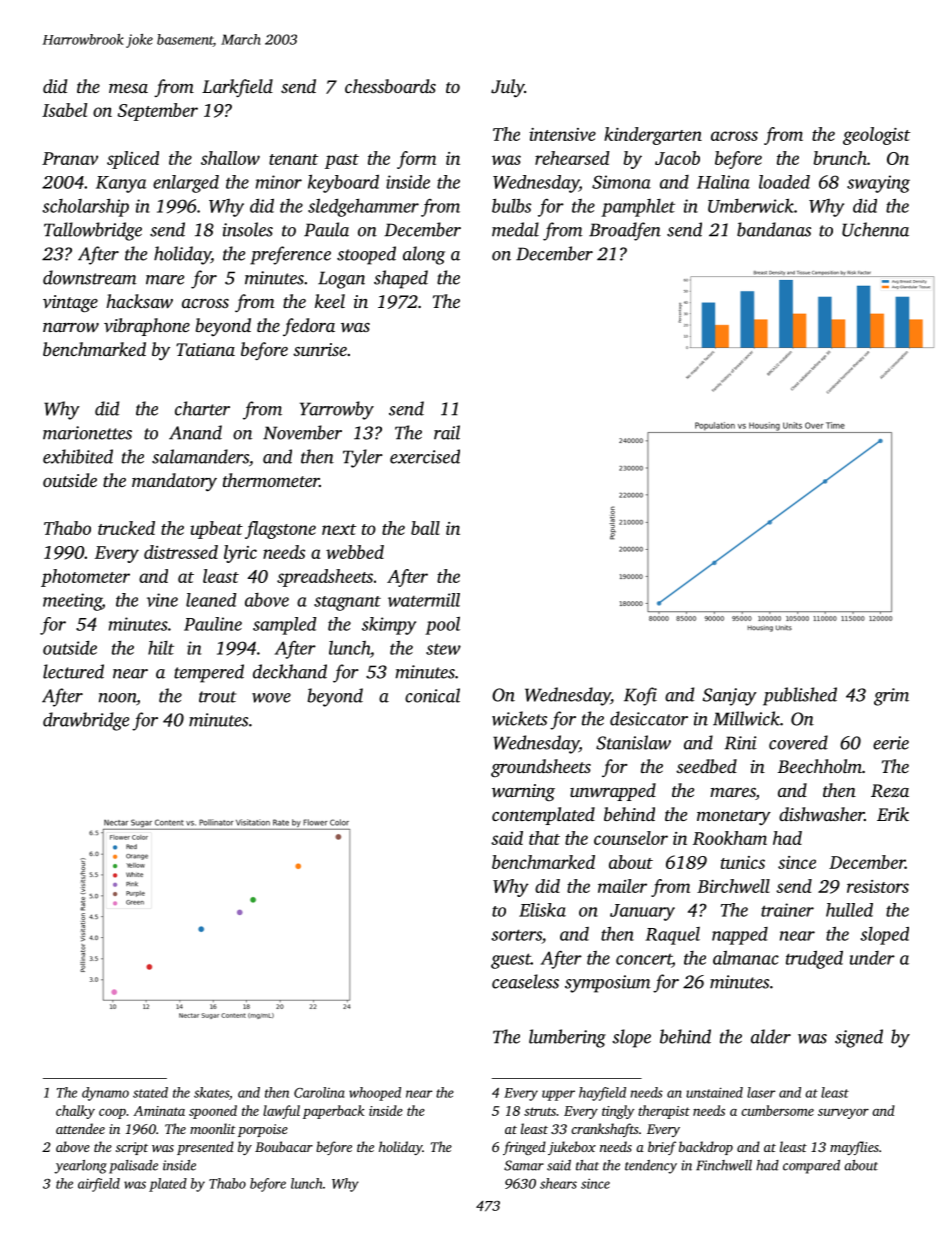 This document has width=952, height=1233. Describe the element at coordinates (390, 86) in the document. I see `chessboards` at that location.
